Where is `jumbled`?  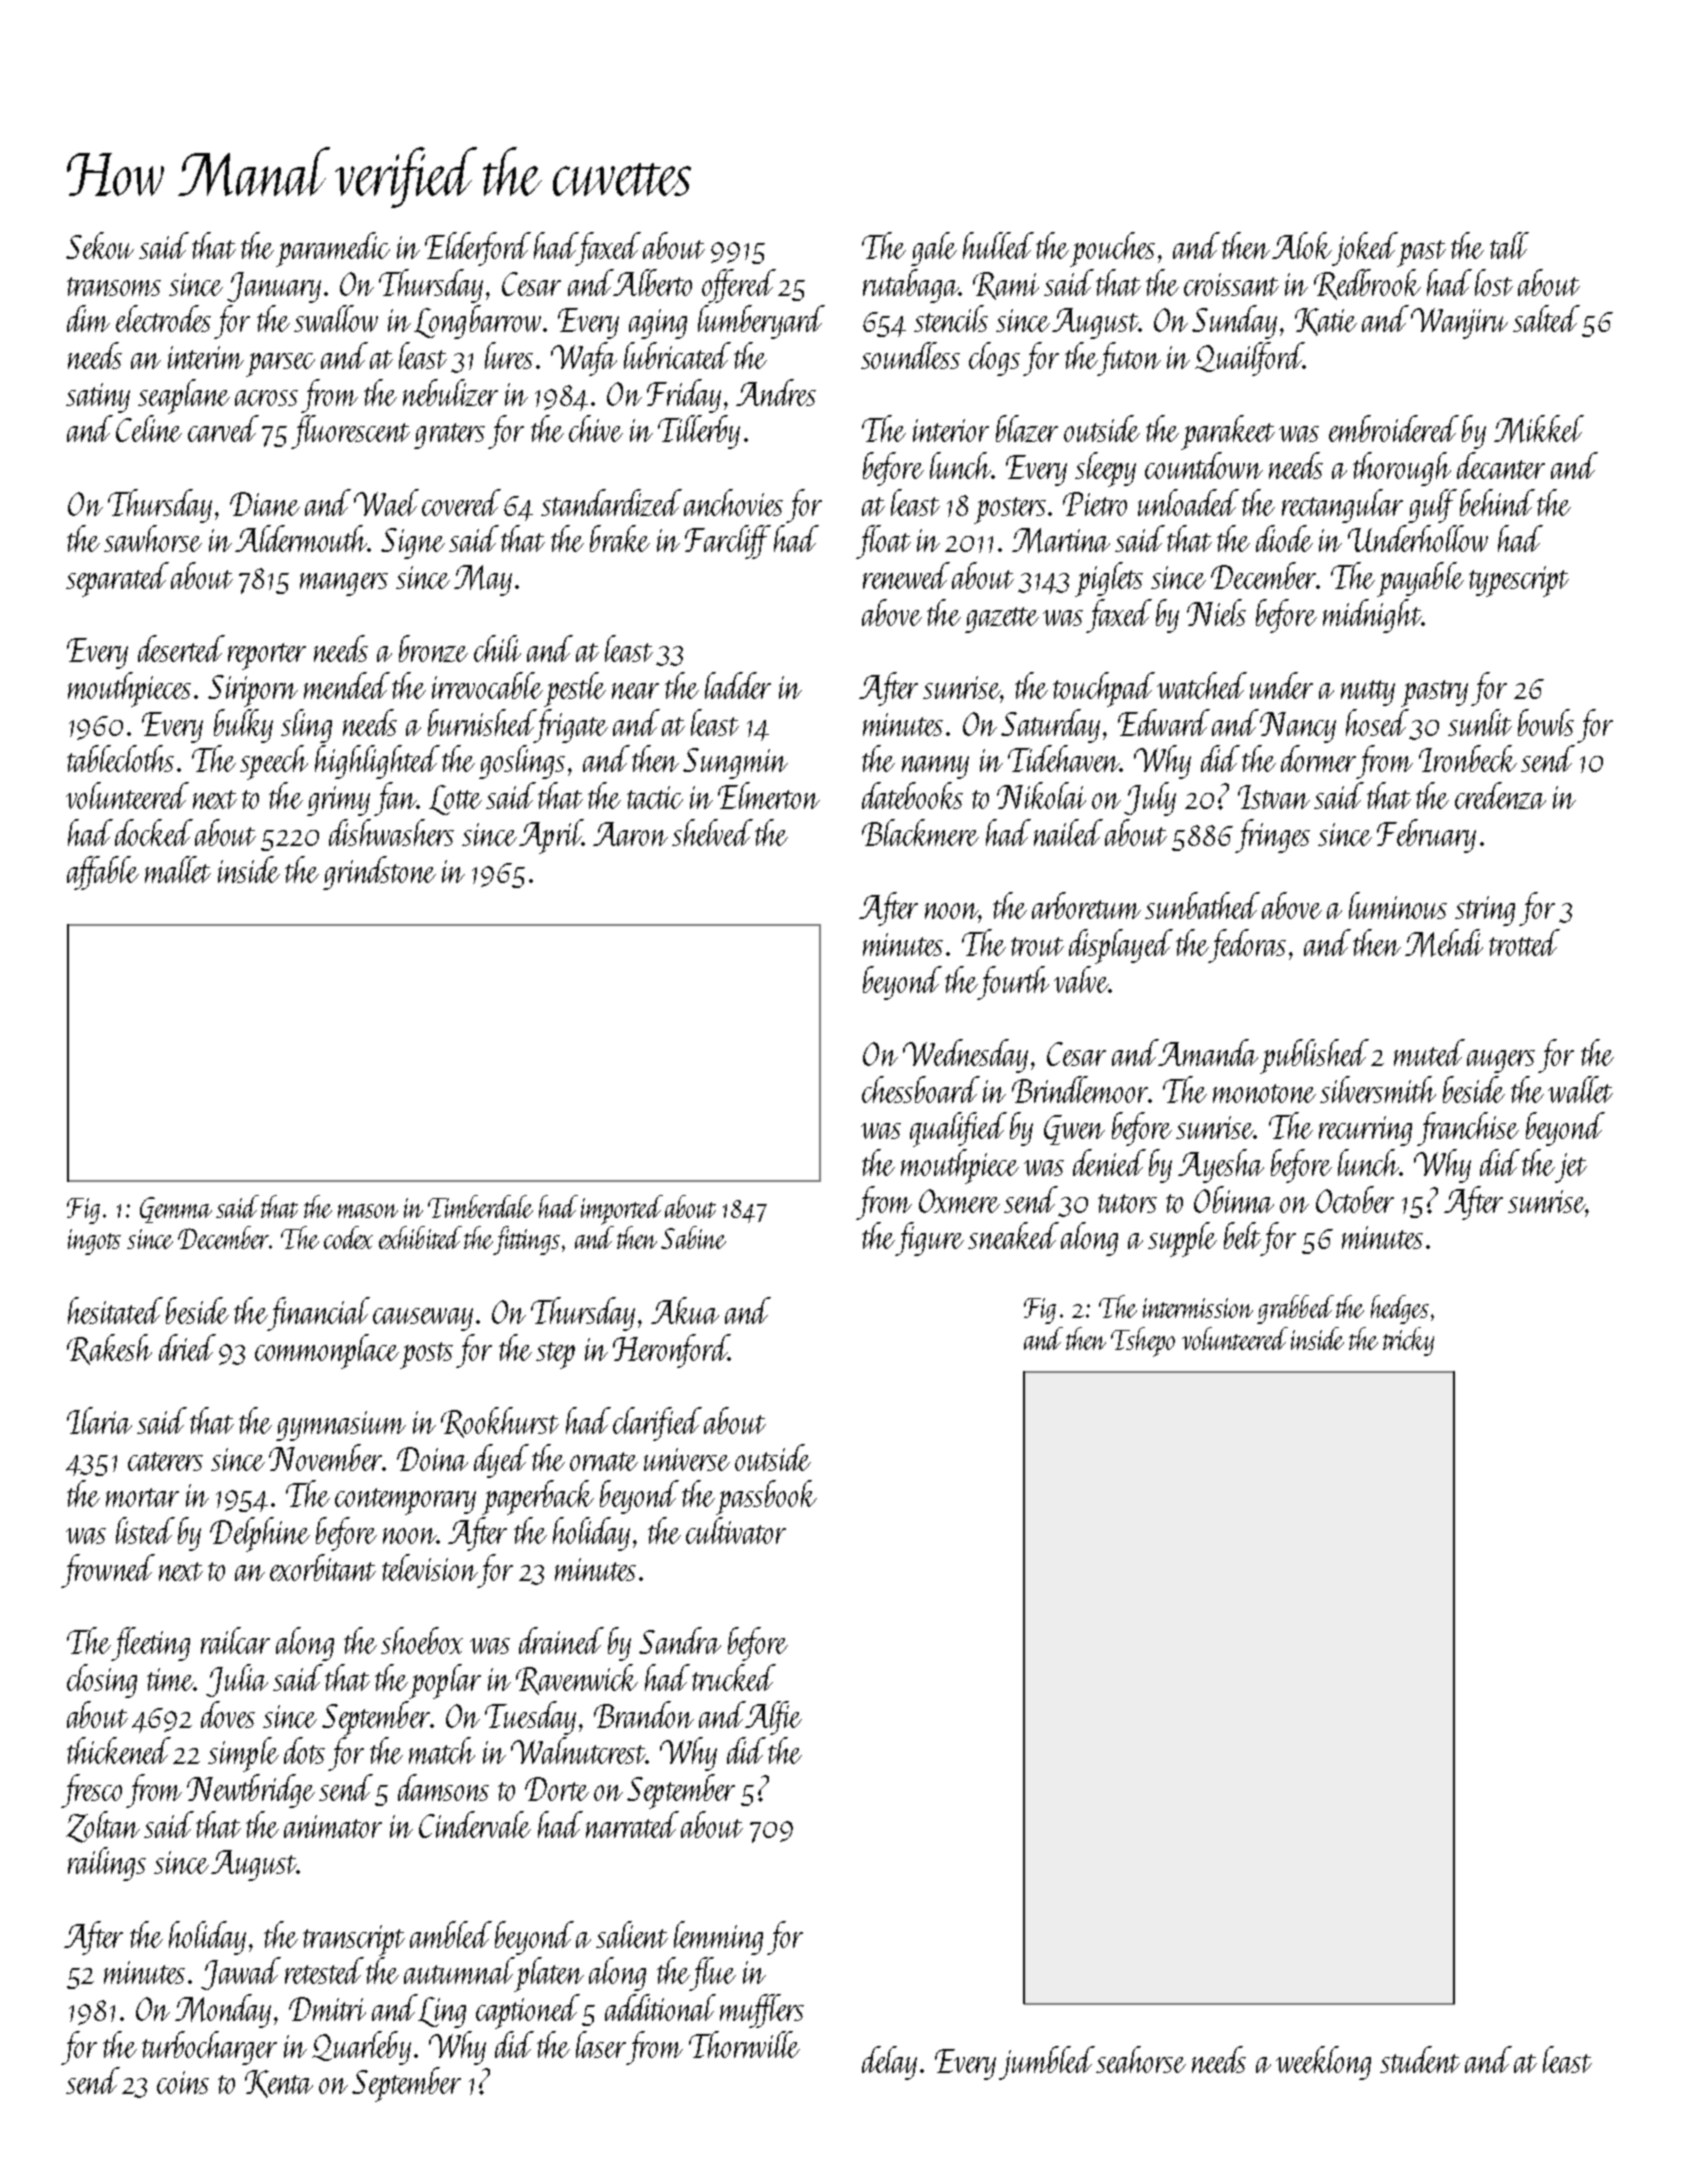
jumbled is located at coordinates (1047, 2063).
